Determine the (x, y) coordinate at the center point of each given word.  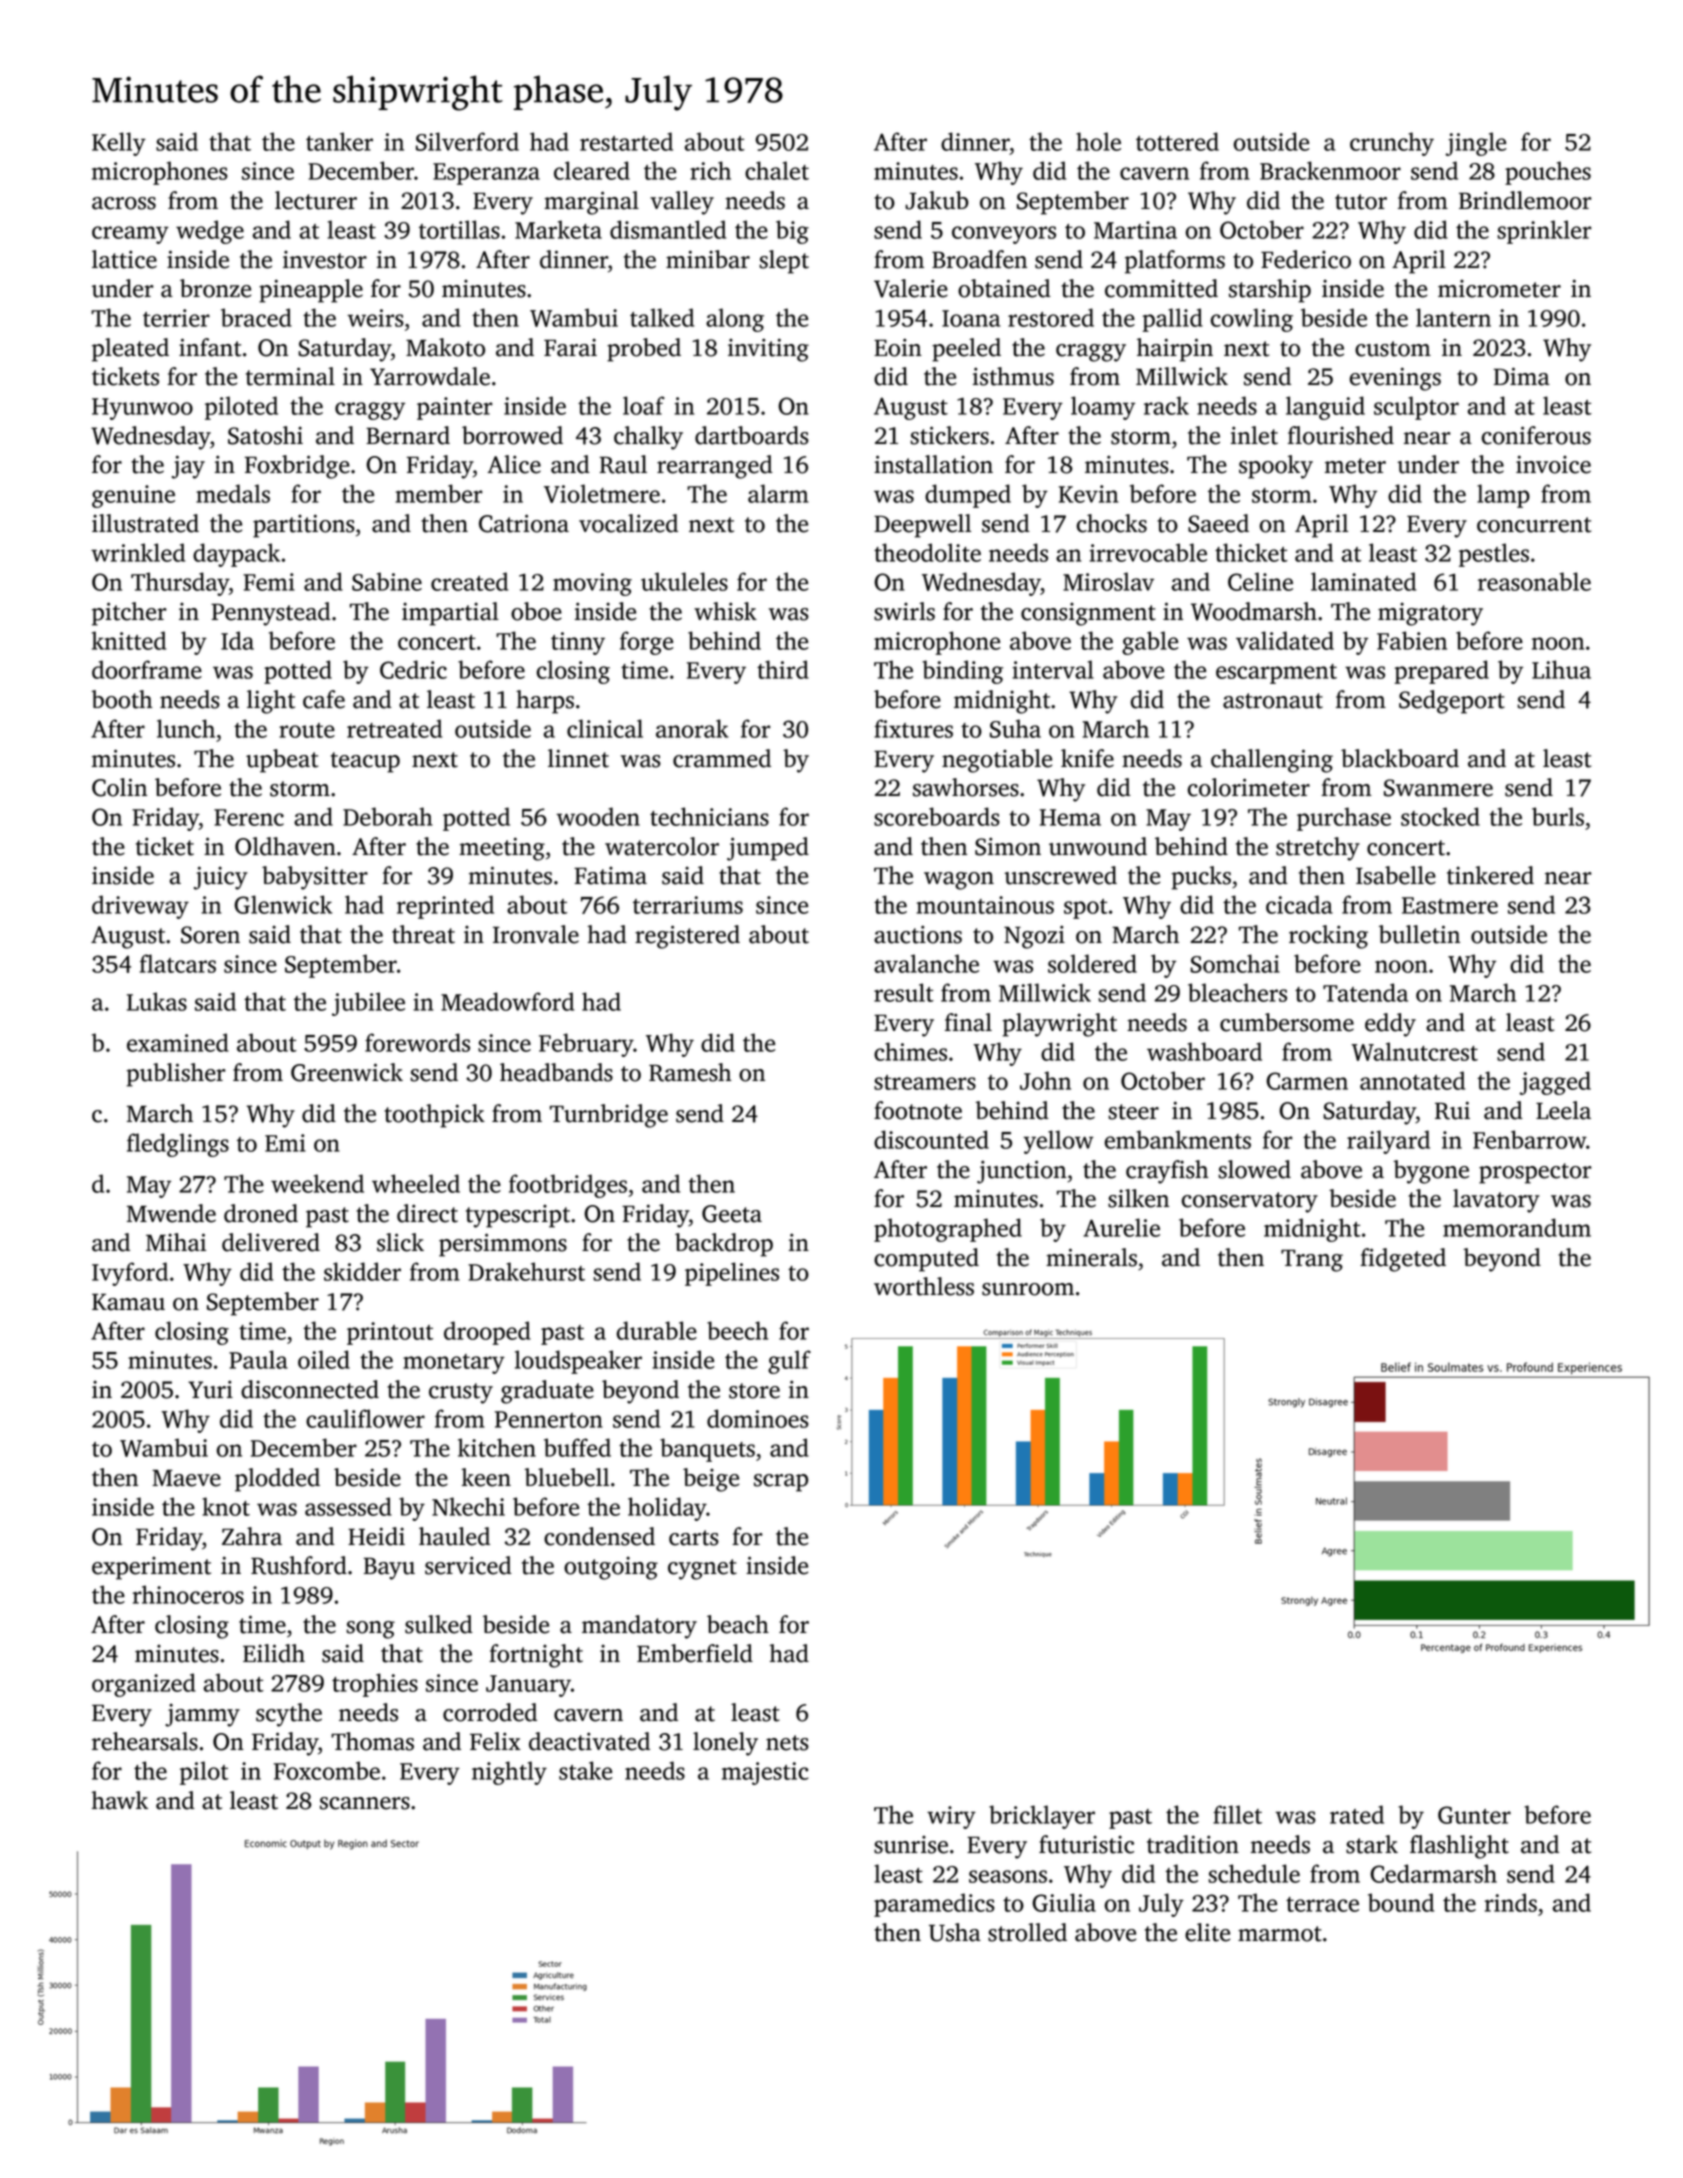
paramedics (934, 1905)
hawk (119, 1800)
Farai (570, 347)
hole (1098, 141)
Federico (1306, 259)
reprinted (445, 907)
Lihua (1561, 669)
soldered (1092, 963)
